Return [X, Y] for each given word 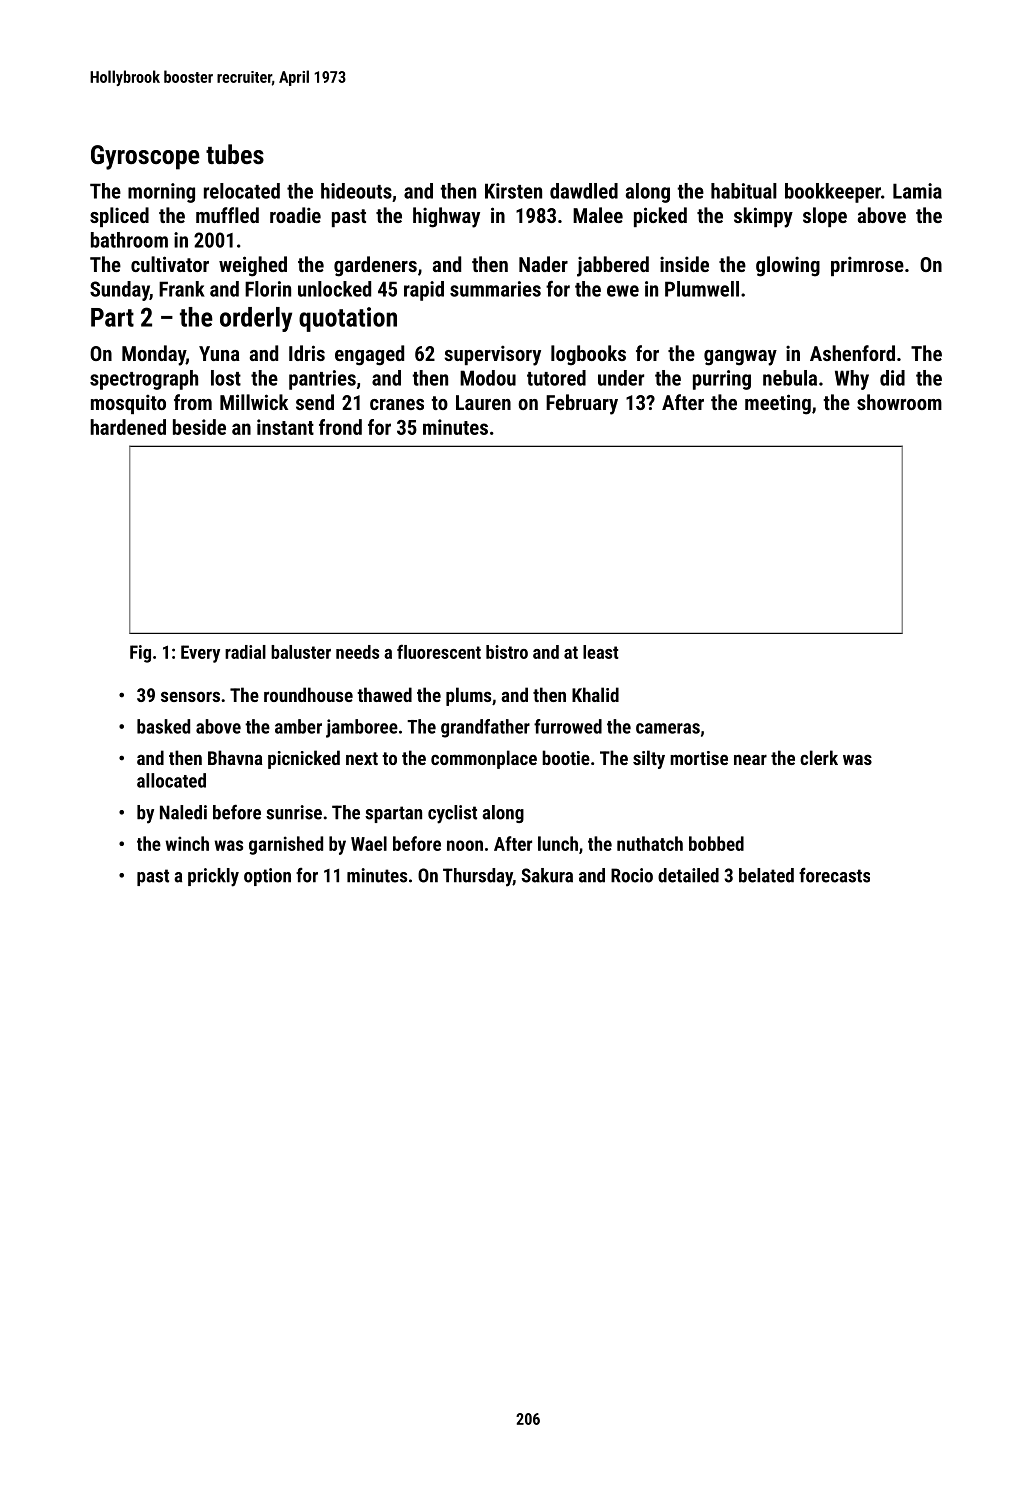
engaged [369, 355]
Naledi [183, 812]
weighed [253, 266]
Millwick [254, 402]
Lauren [483, 402]
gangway [740, 358]
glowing [788, 266]
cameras [668, 728]
